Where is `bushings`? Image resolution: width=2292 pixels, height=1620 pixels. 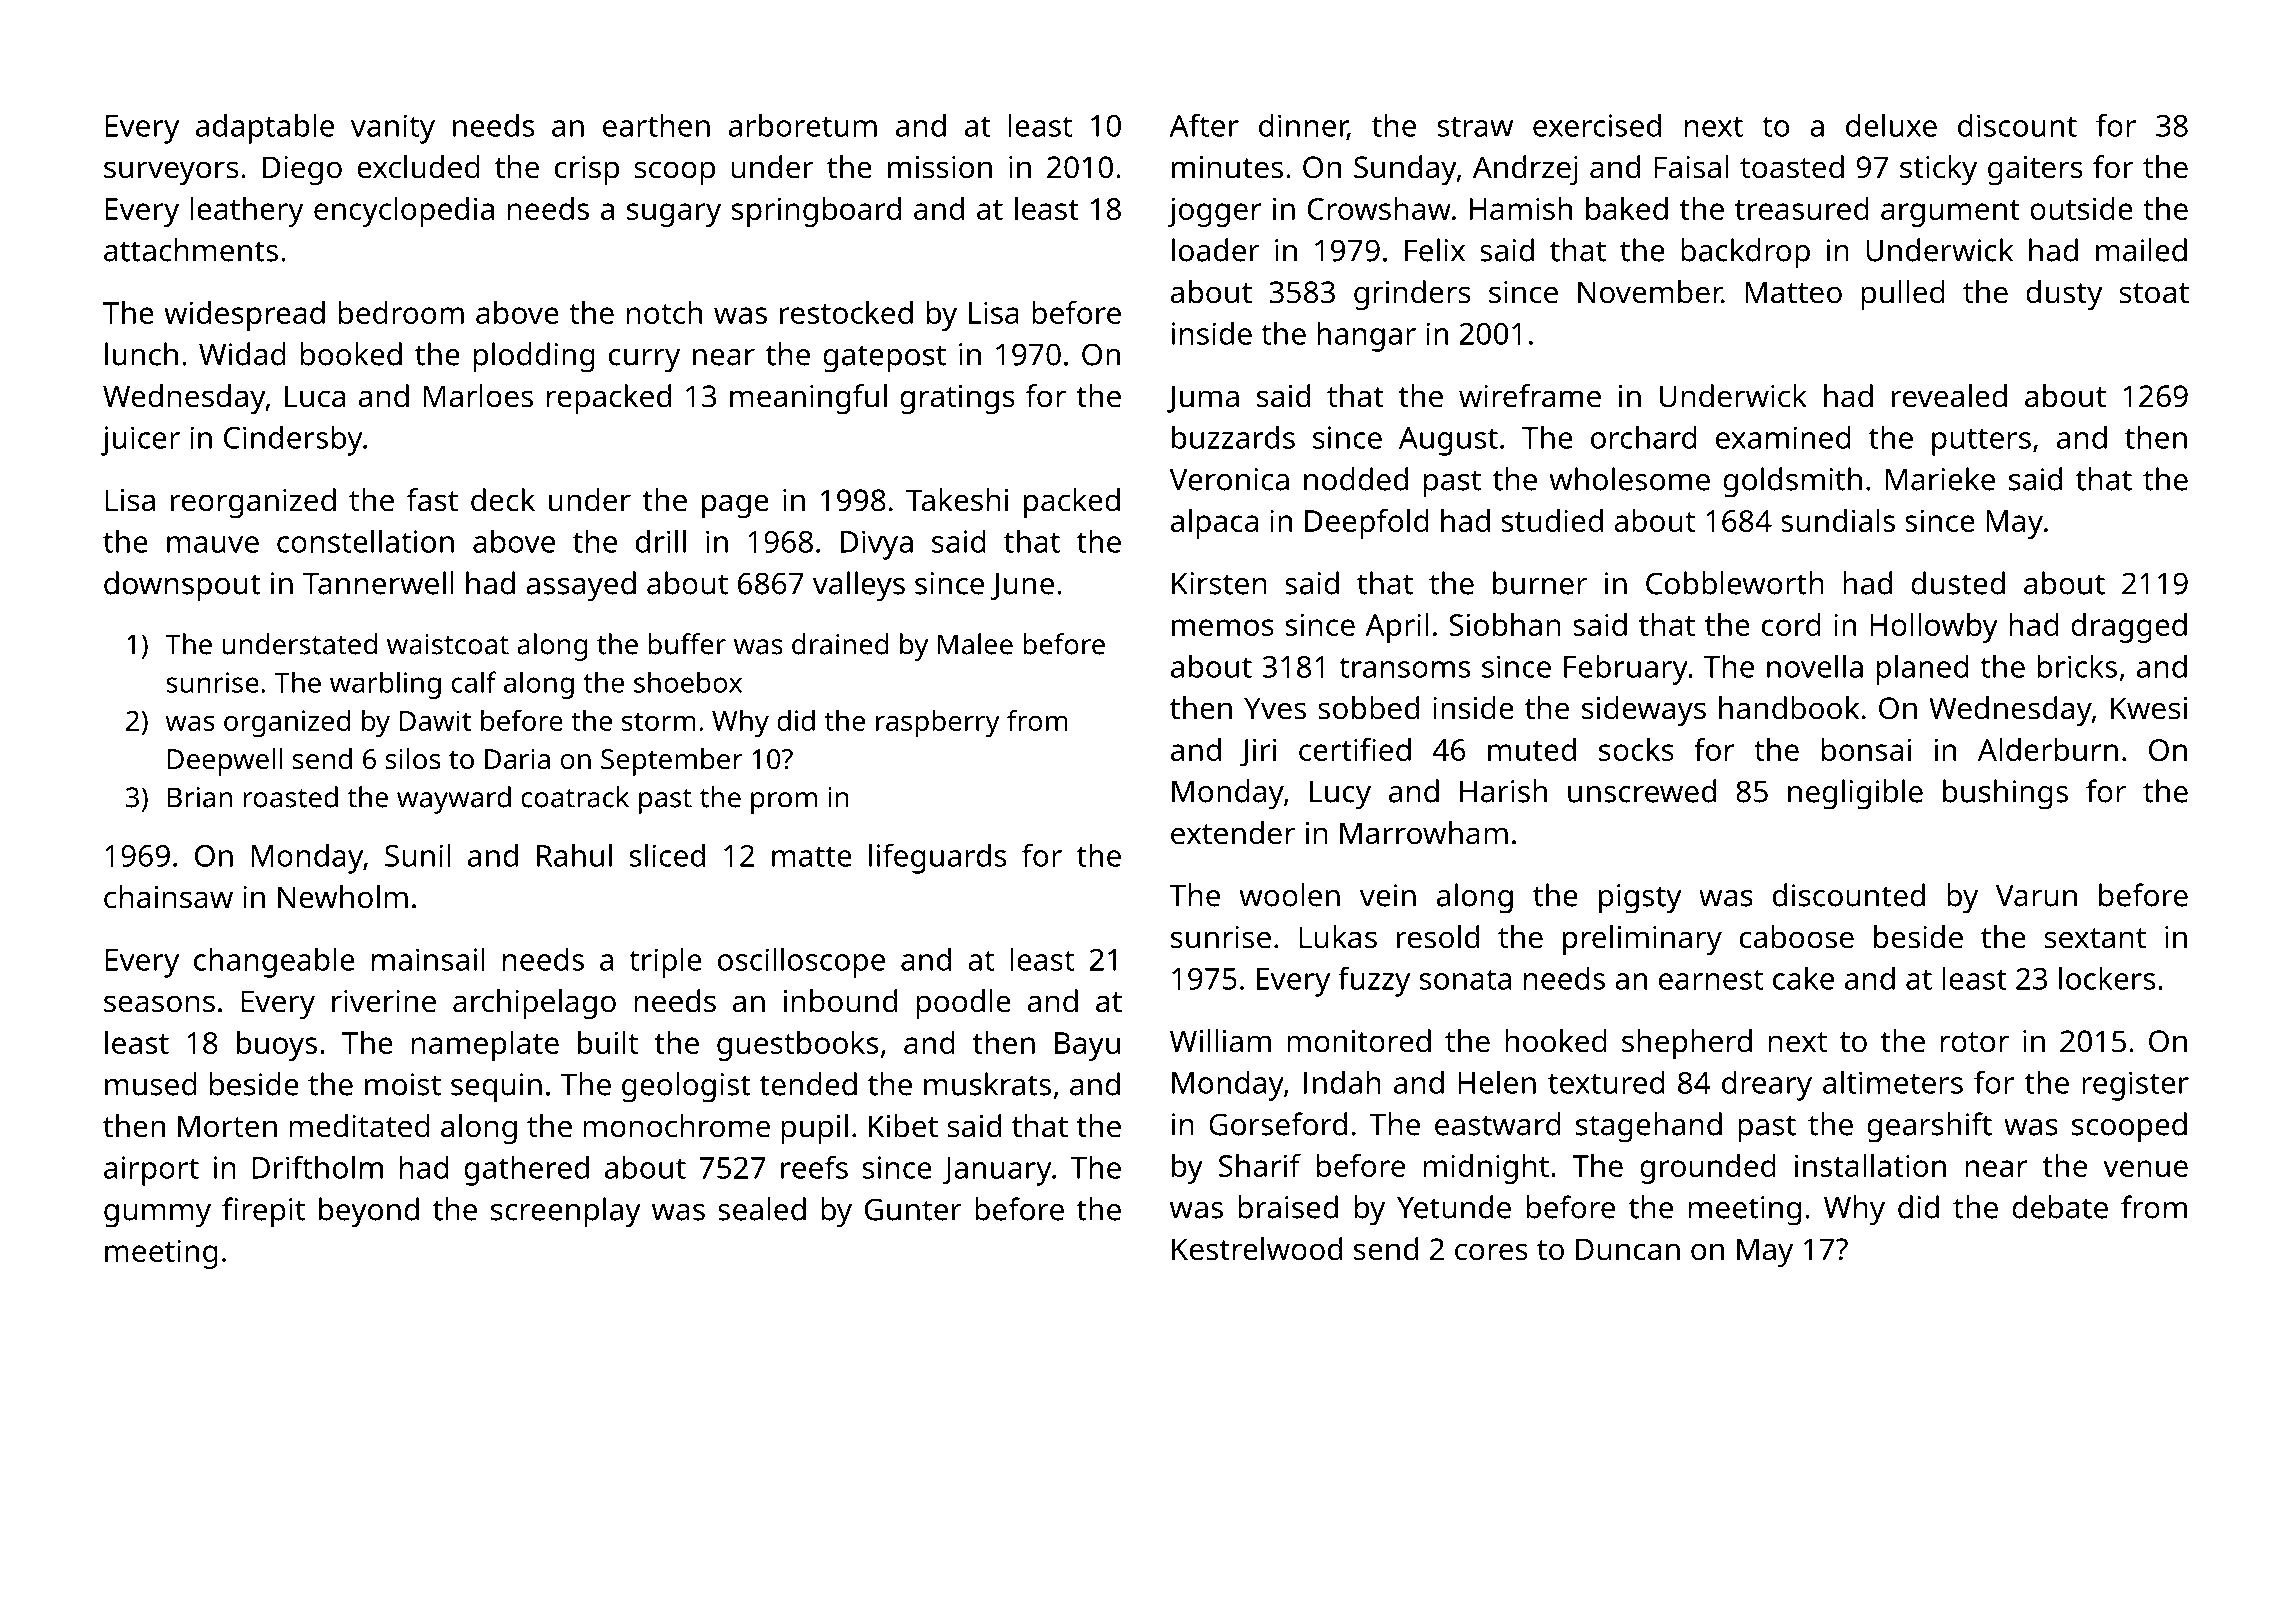 bushings is located at coordinates (2005, 794).
